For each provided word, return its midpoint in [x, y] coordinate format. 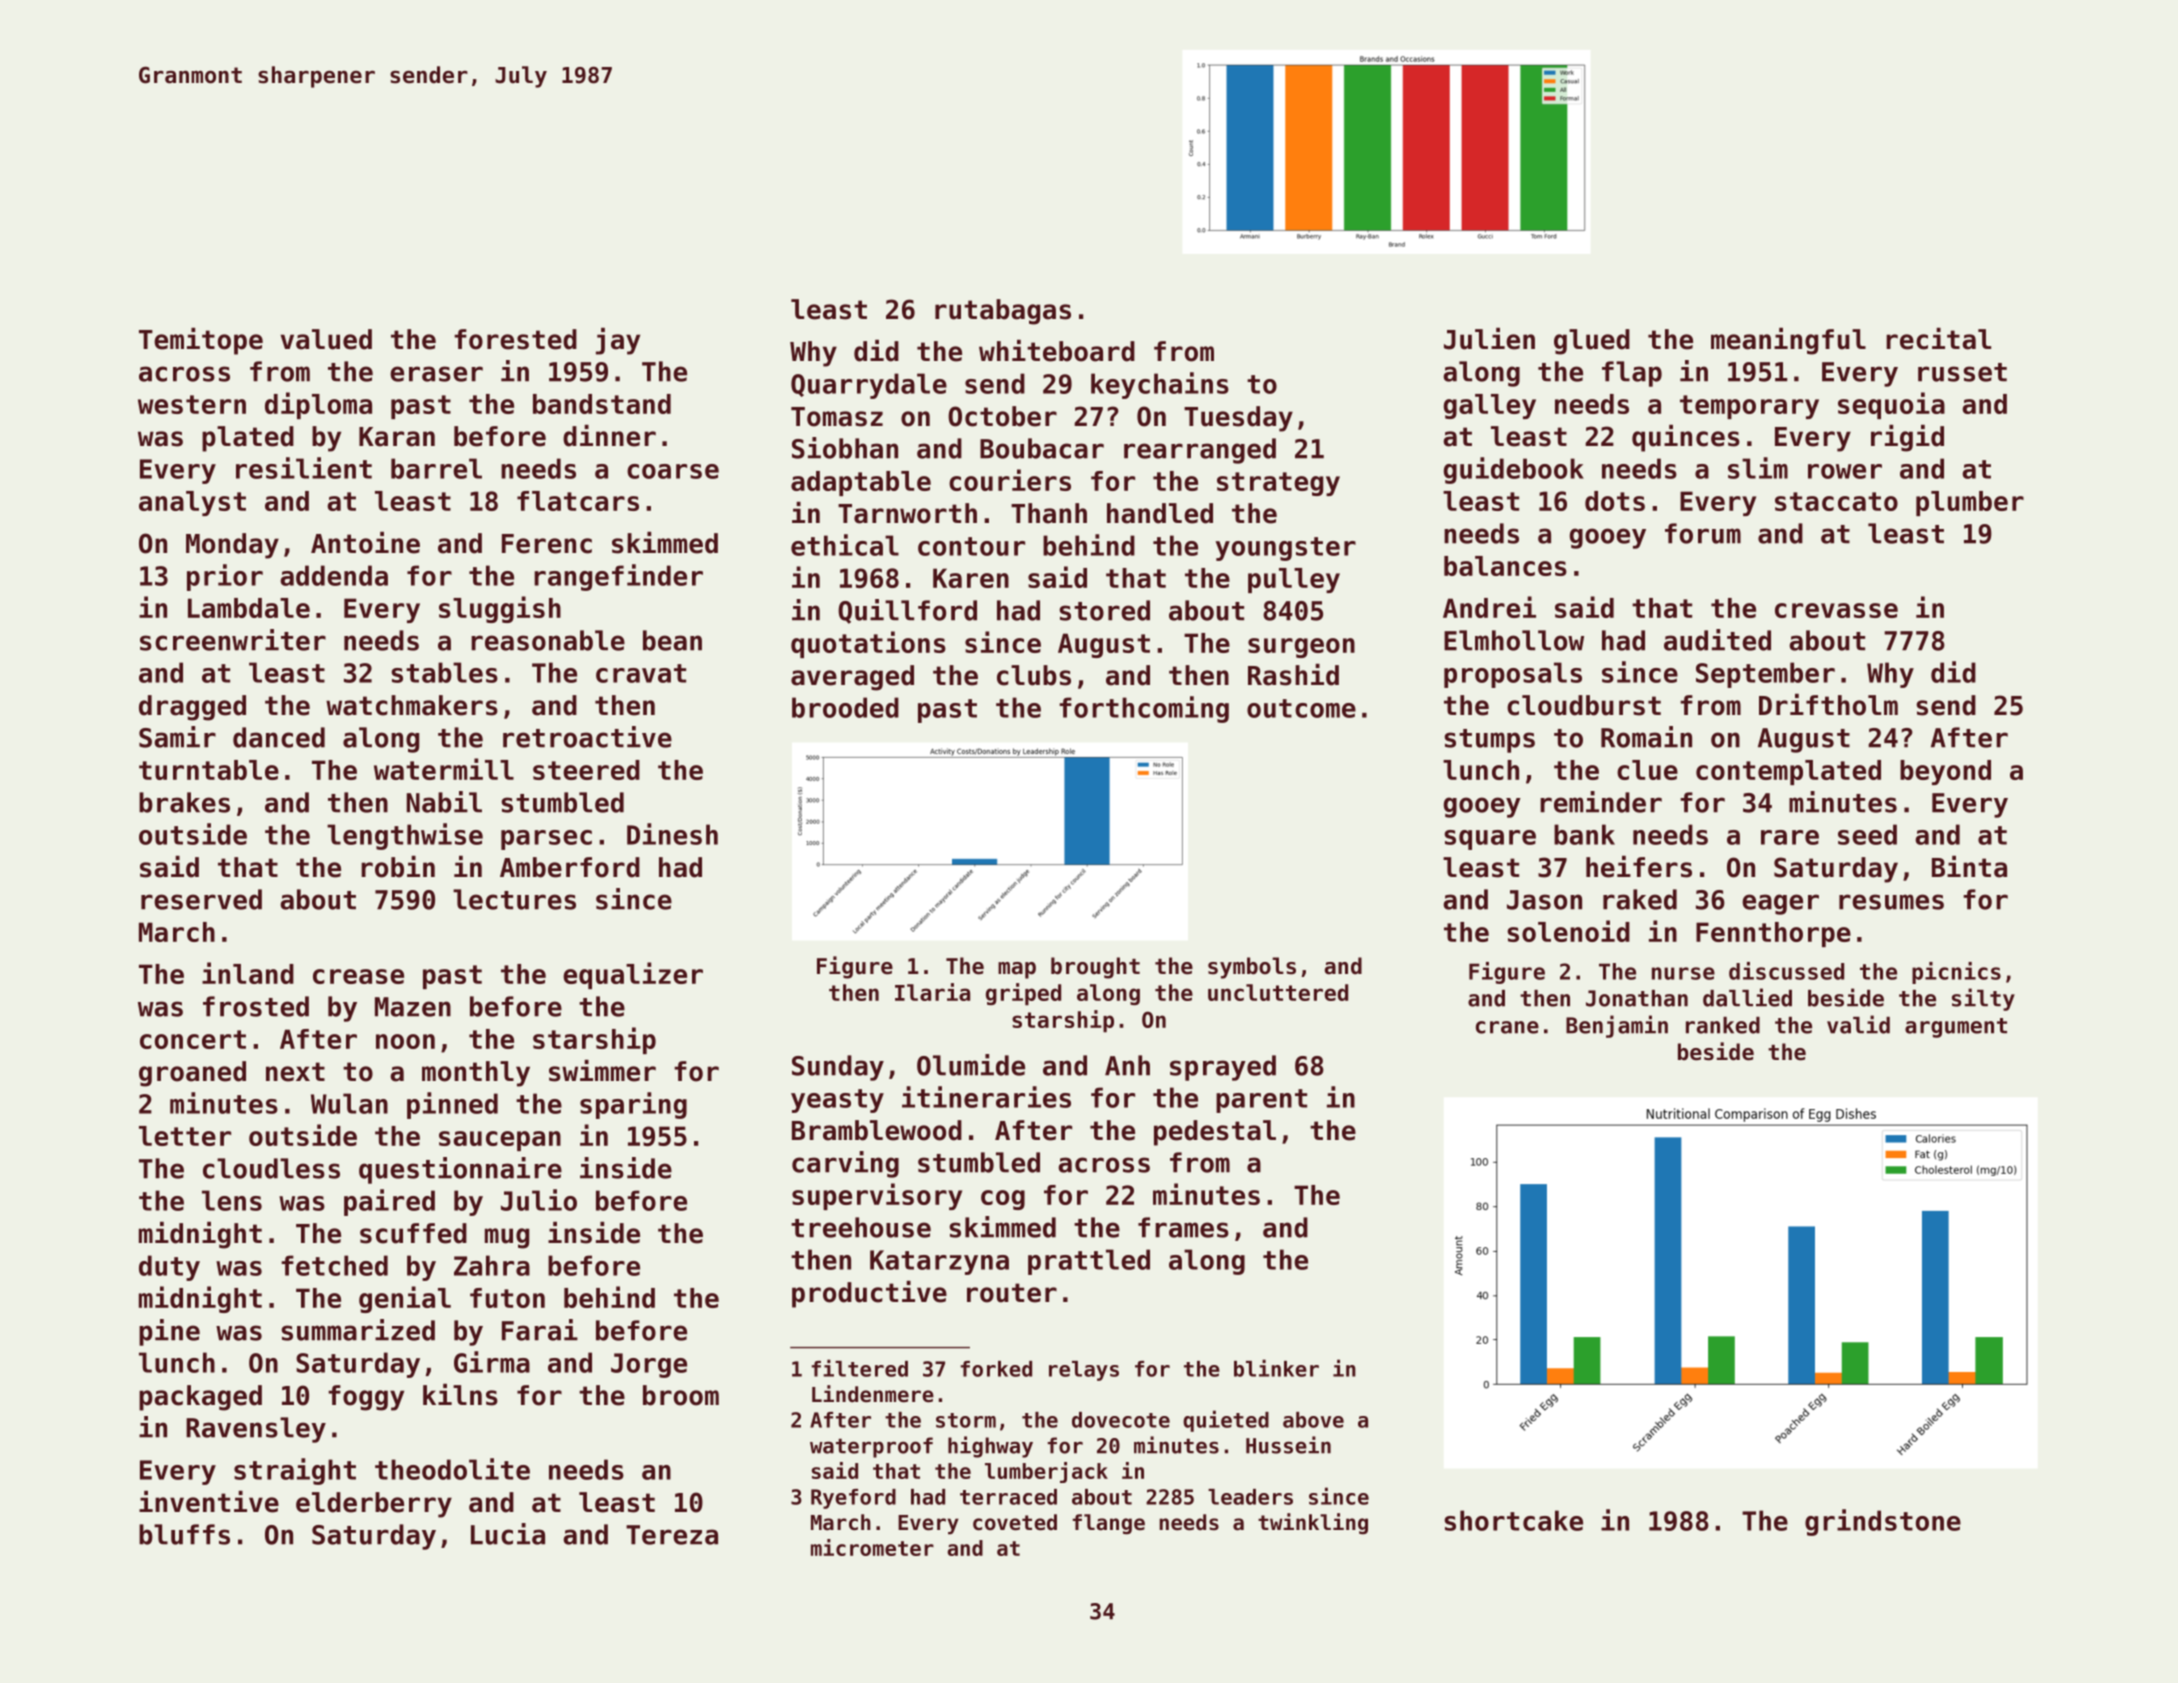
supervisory [877, 1196]
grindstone [1883, 1522]
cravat [641, 673]
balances [1505, 566]
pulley [1294, 580]
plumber [1970, 503]
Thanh [1049, 513]
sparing [633, 1105]
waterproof [871, 1447]
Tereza [672, 1535]
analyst [192, 503]
